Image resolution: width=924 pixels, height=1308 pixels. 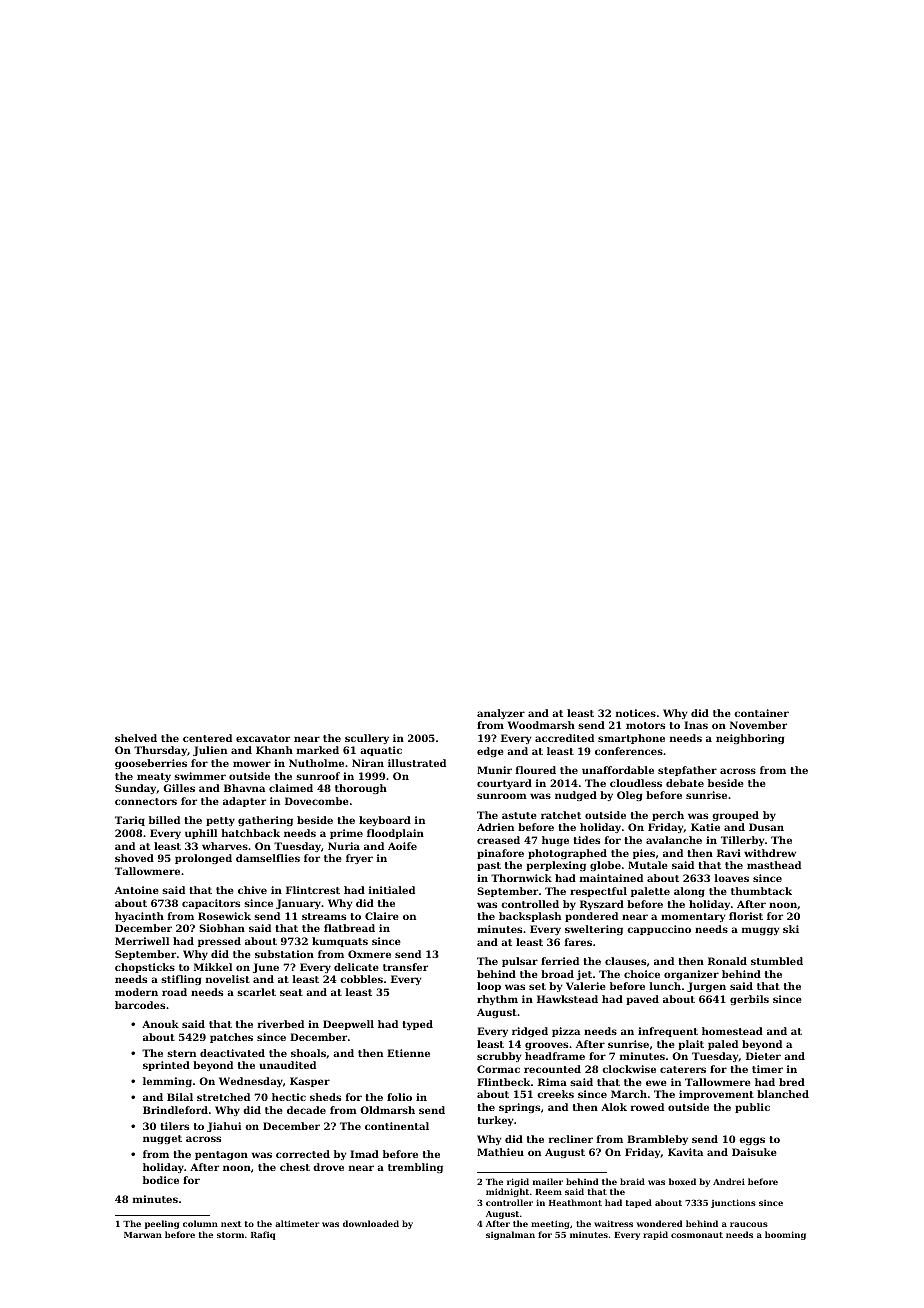 I want to click on Heathmont, so click(x=575, y=1202).
